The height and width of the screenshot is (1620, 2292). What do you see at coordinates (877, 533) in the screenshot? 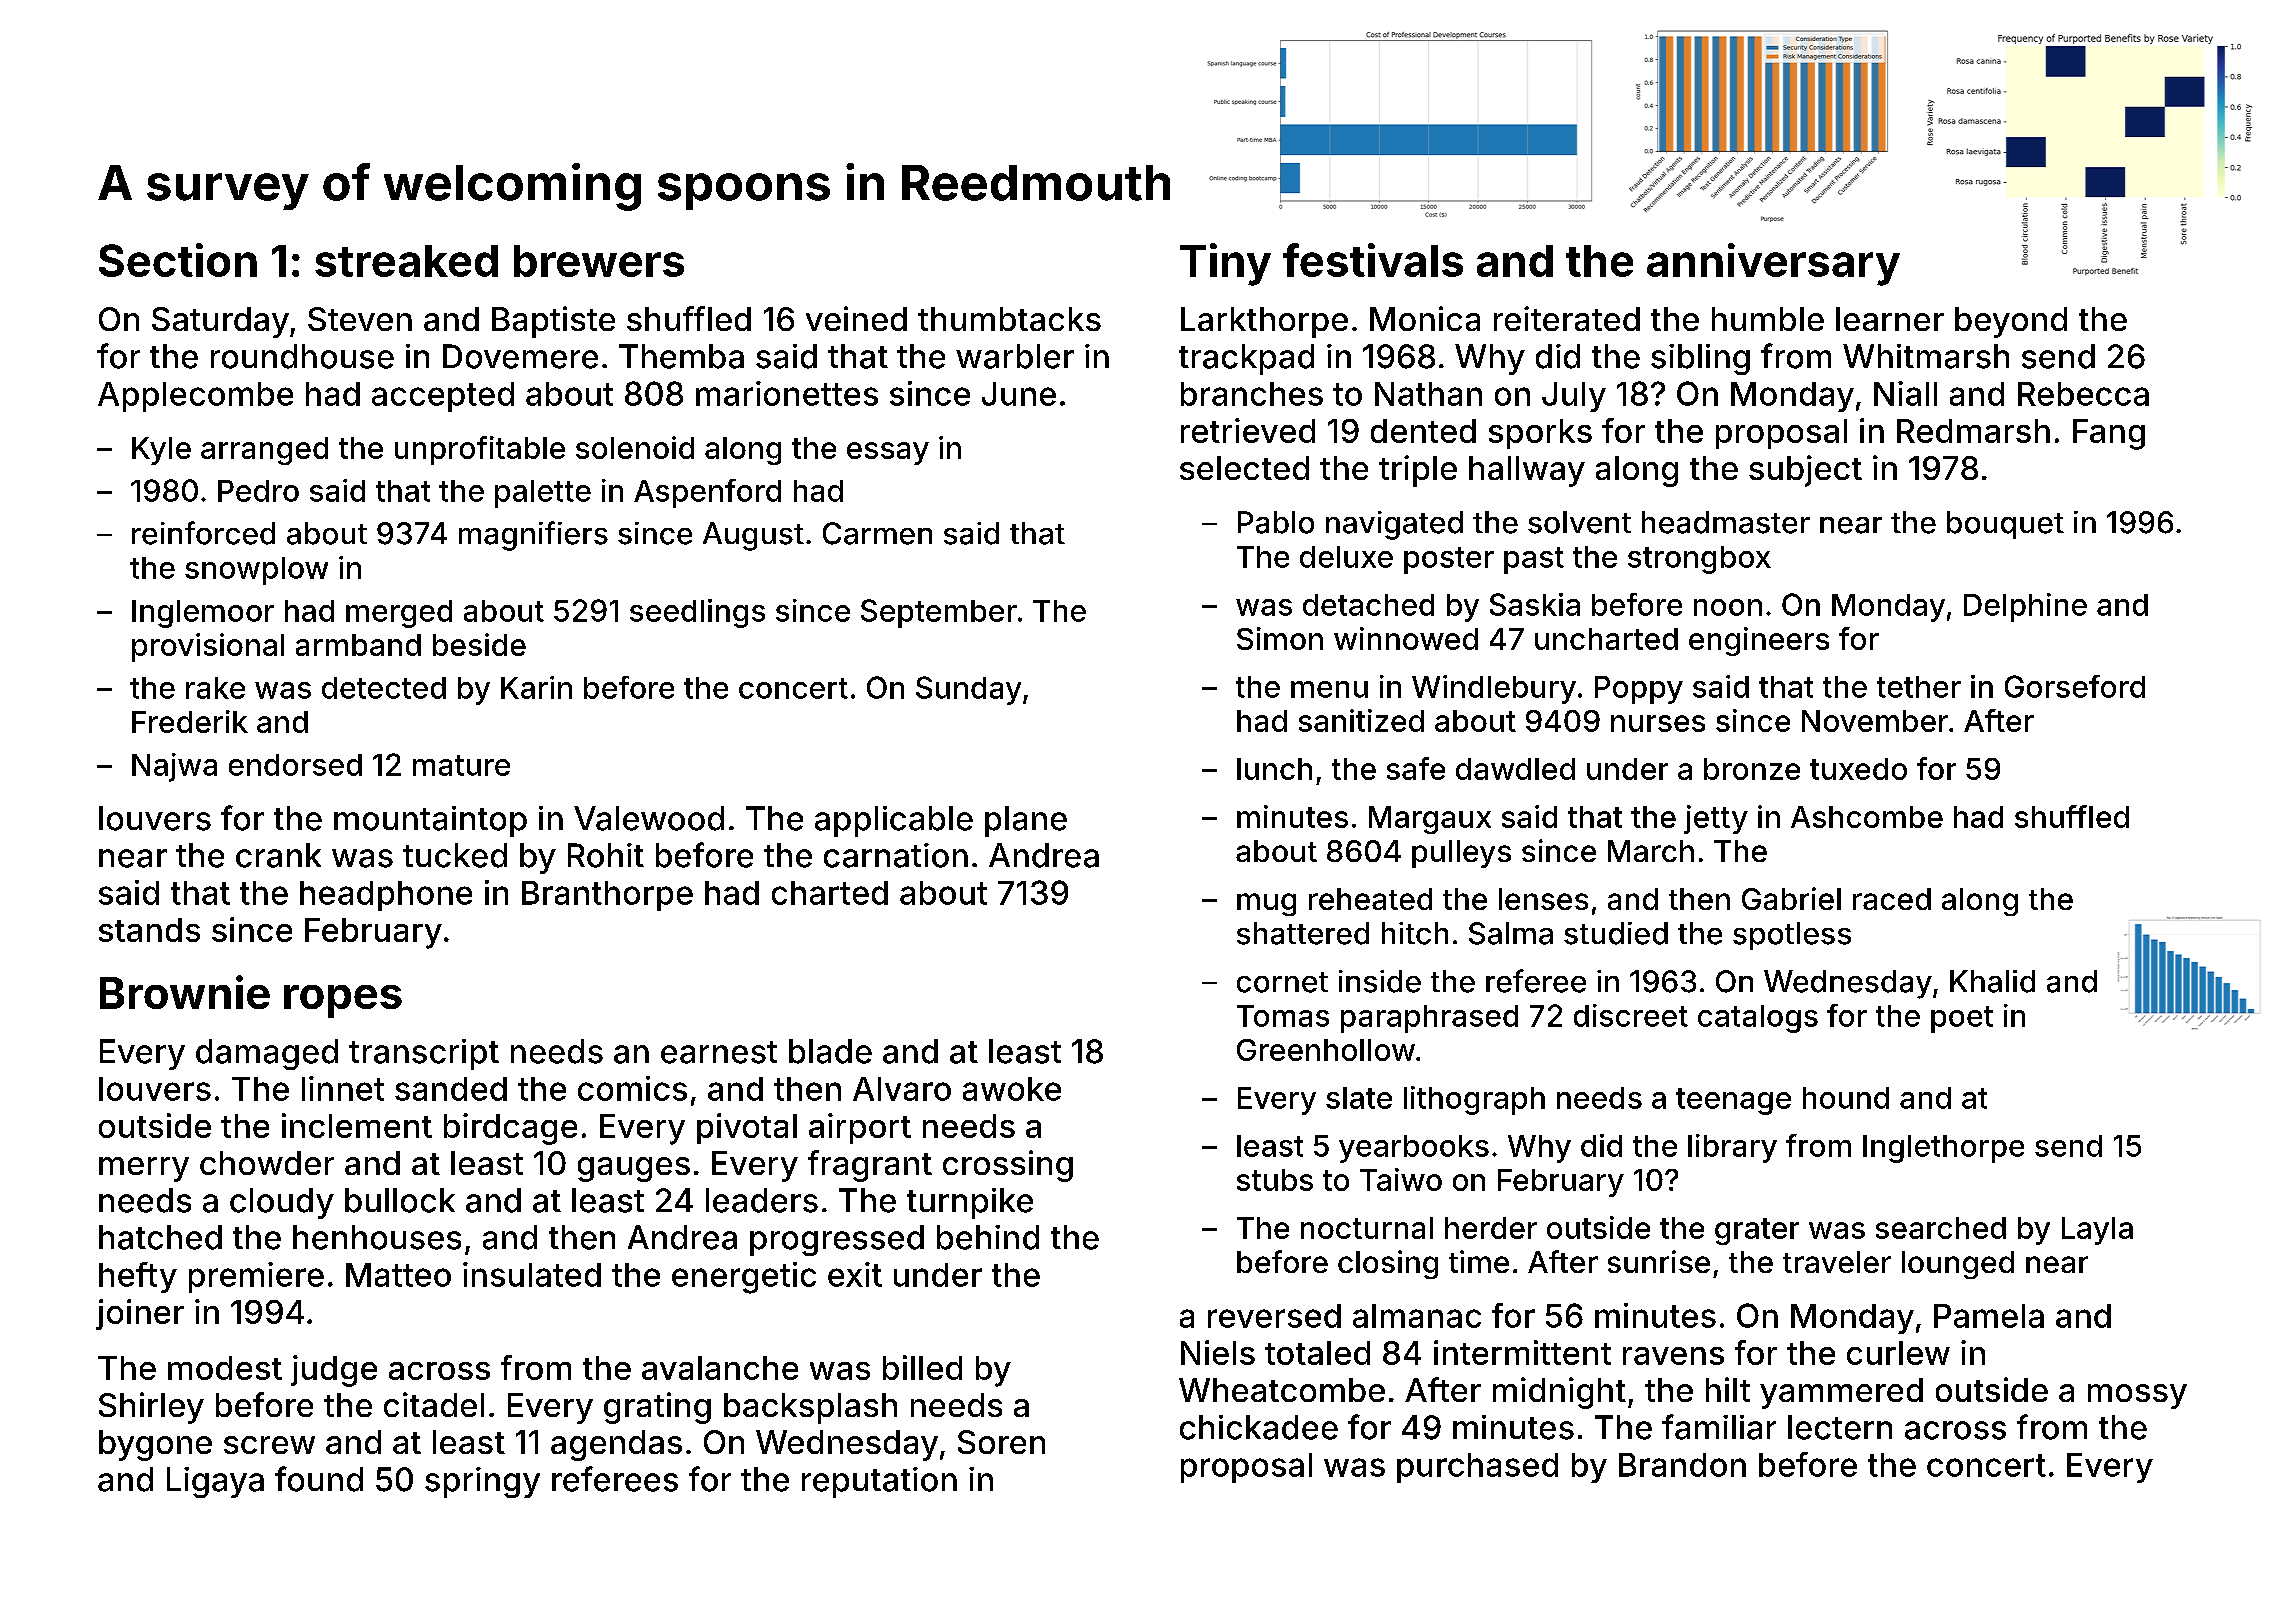
I see `Carmen` at bounding box center [877, 533].
